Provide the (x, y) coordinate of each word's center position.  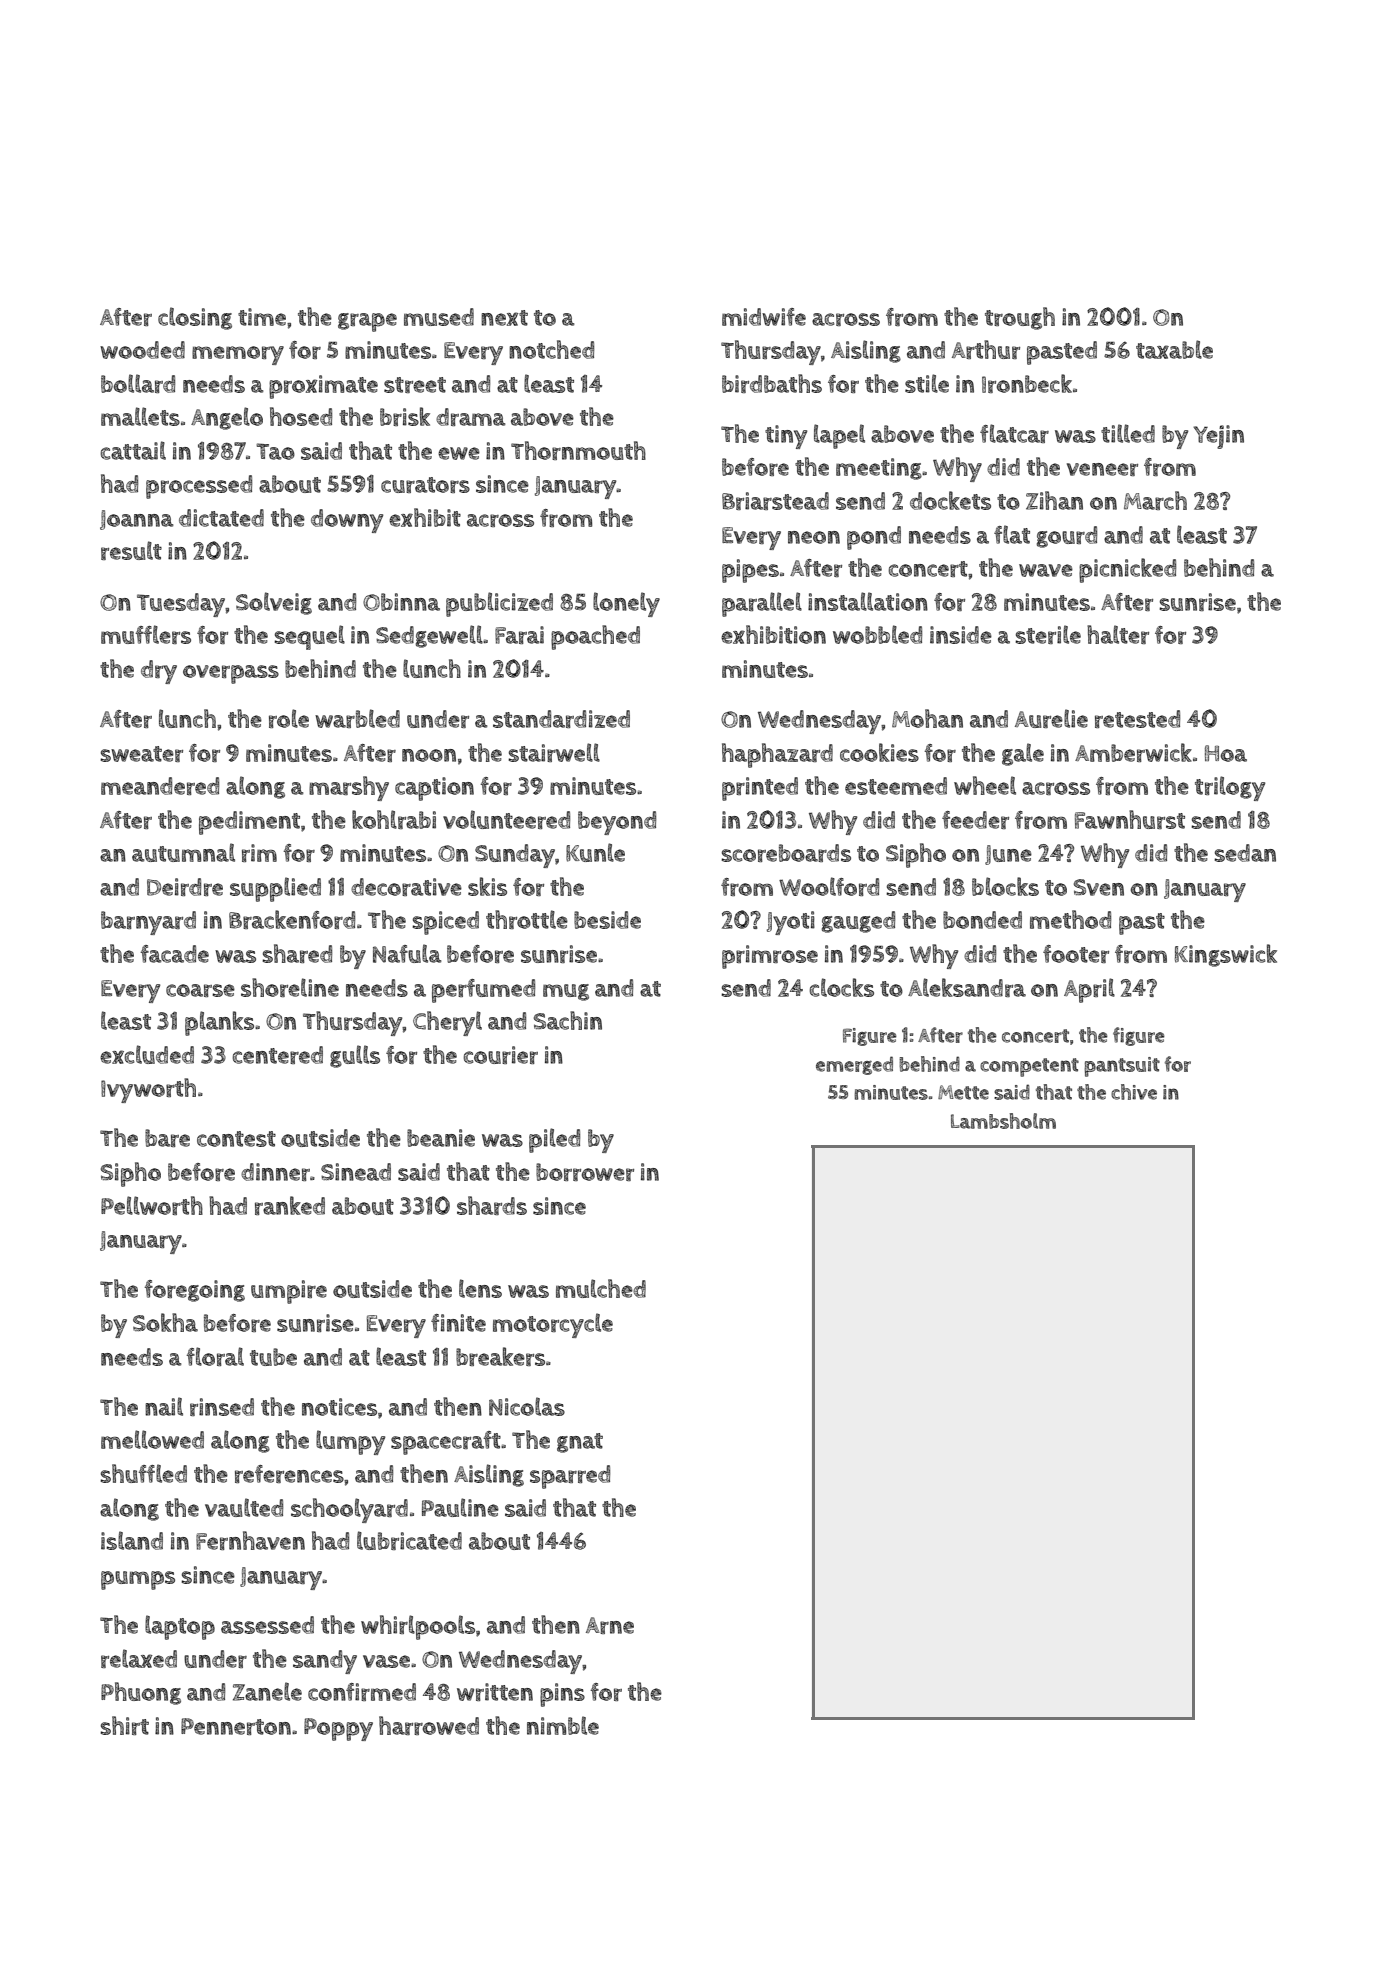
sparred (570, 1477)
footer (1076, 954)
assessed (267, 1625)
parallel (762, 604)
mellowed (152, 1439)
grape (367, 322)
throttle (527, 919)
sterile (1048, 634)
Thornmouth (578, 450)
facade (174, 954)
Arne (610, 1625)
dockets (950, 500)
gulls (355, 1056)
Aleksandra (967, 987)
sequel (309, 637)
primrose (770, 957)
